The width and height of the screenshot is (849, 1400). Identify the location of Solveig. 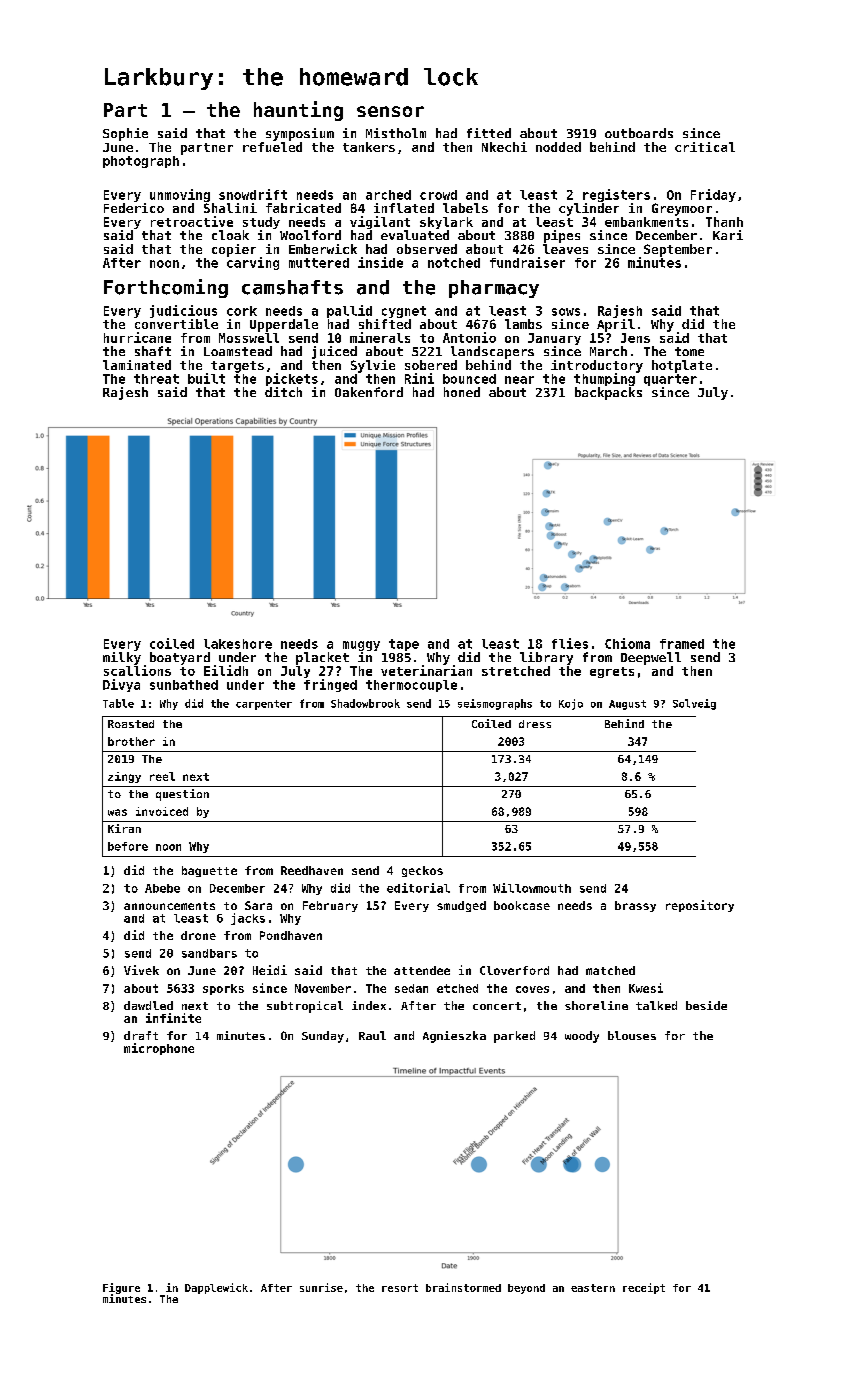
(694, 704).
